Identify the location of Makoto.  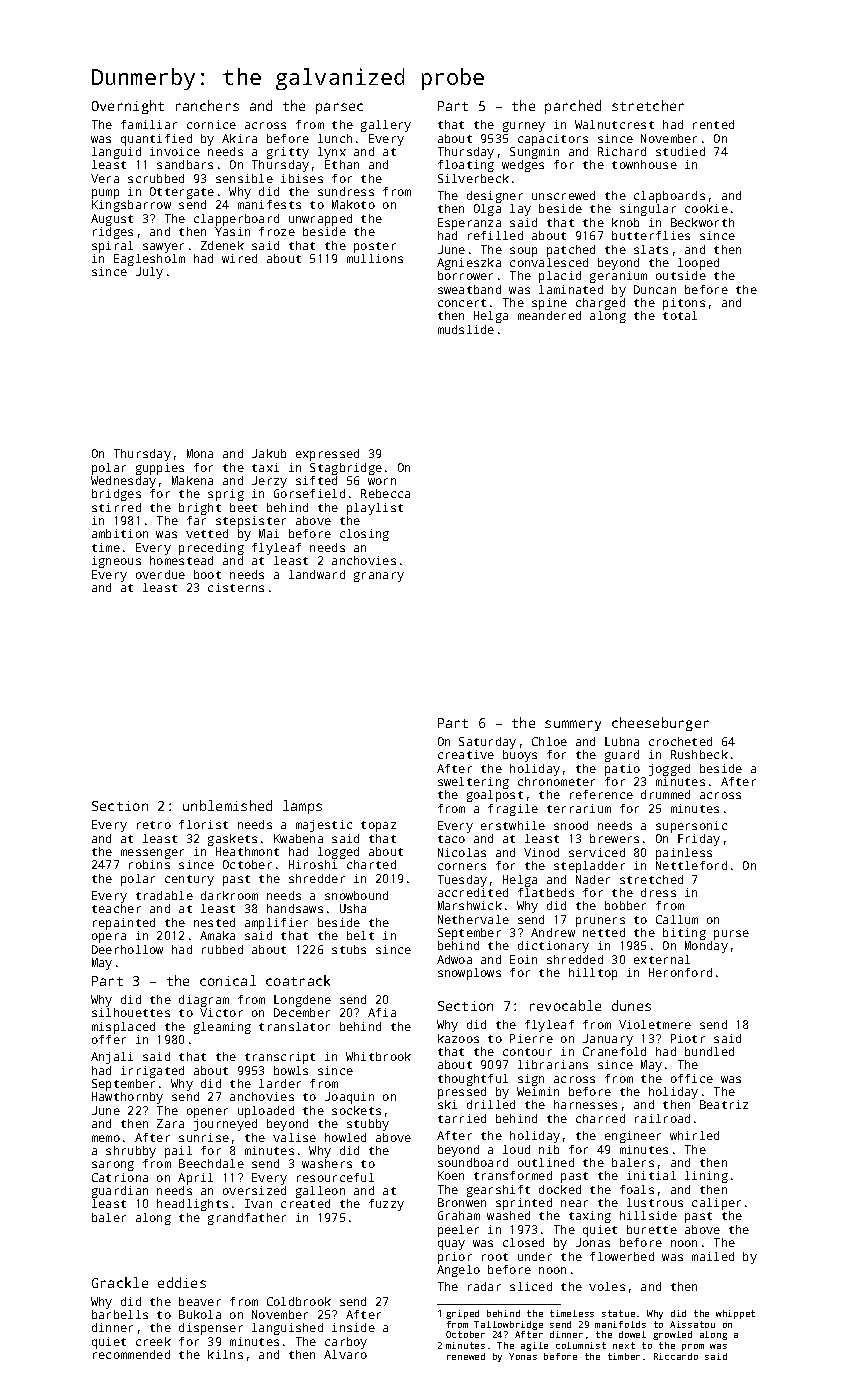
(353, 204).
